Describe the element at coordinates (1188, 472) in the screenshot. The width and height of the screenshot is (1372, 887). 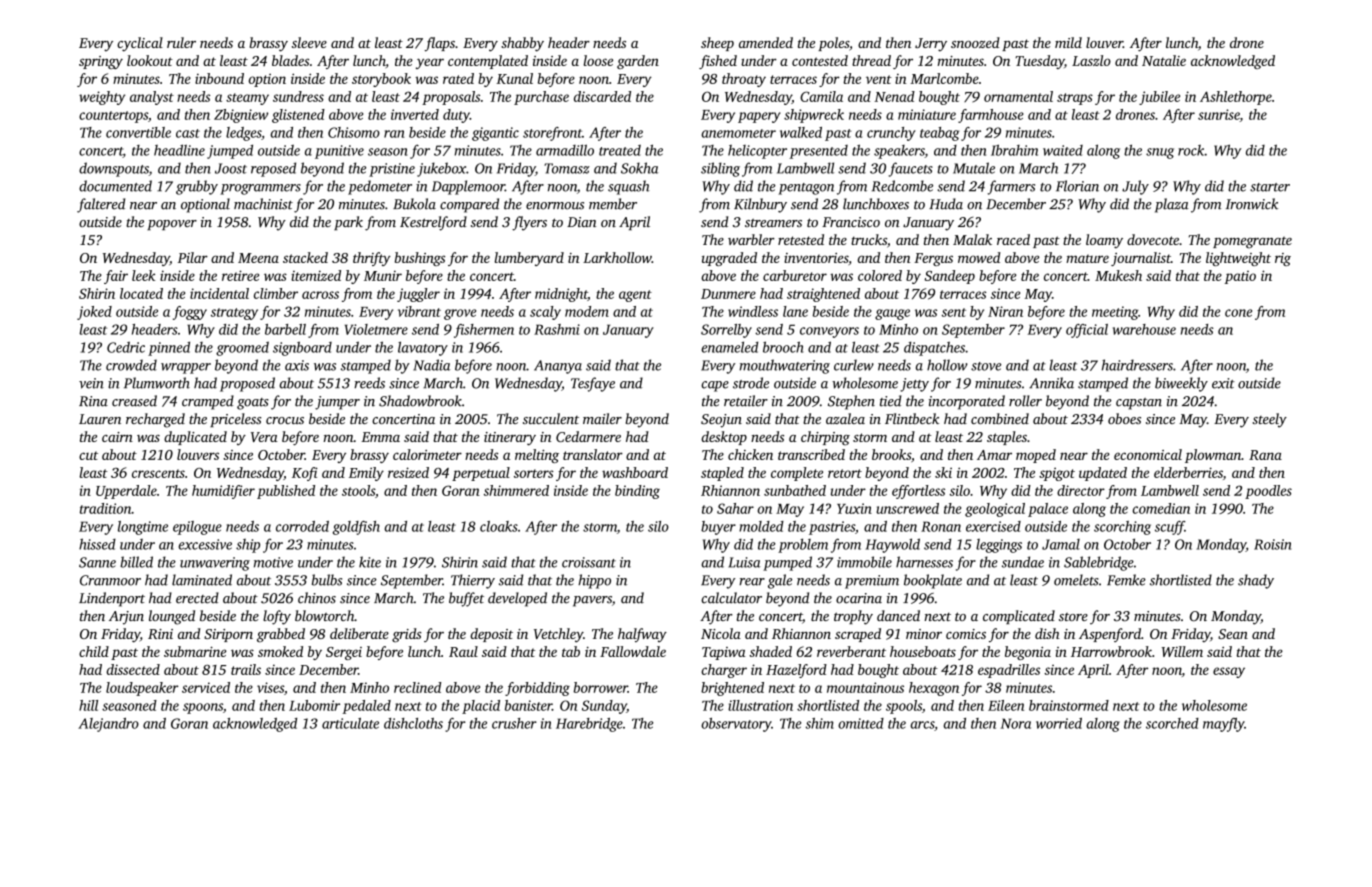
I see `elderberries` at that location.
